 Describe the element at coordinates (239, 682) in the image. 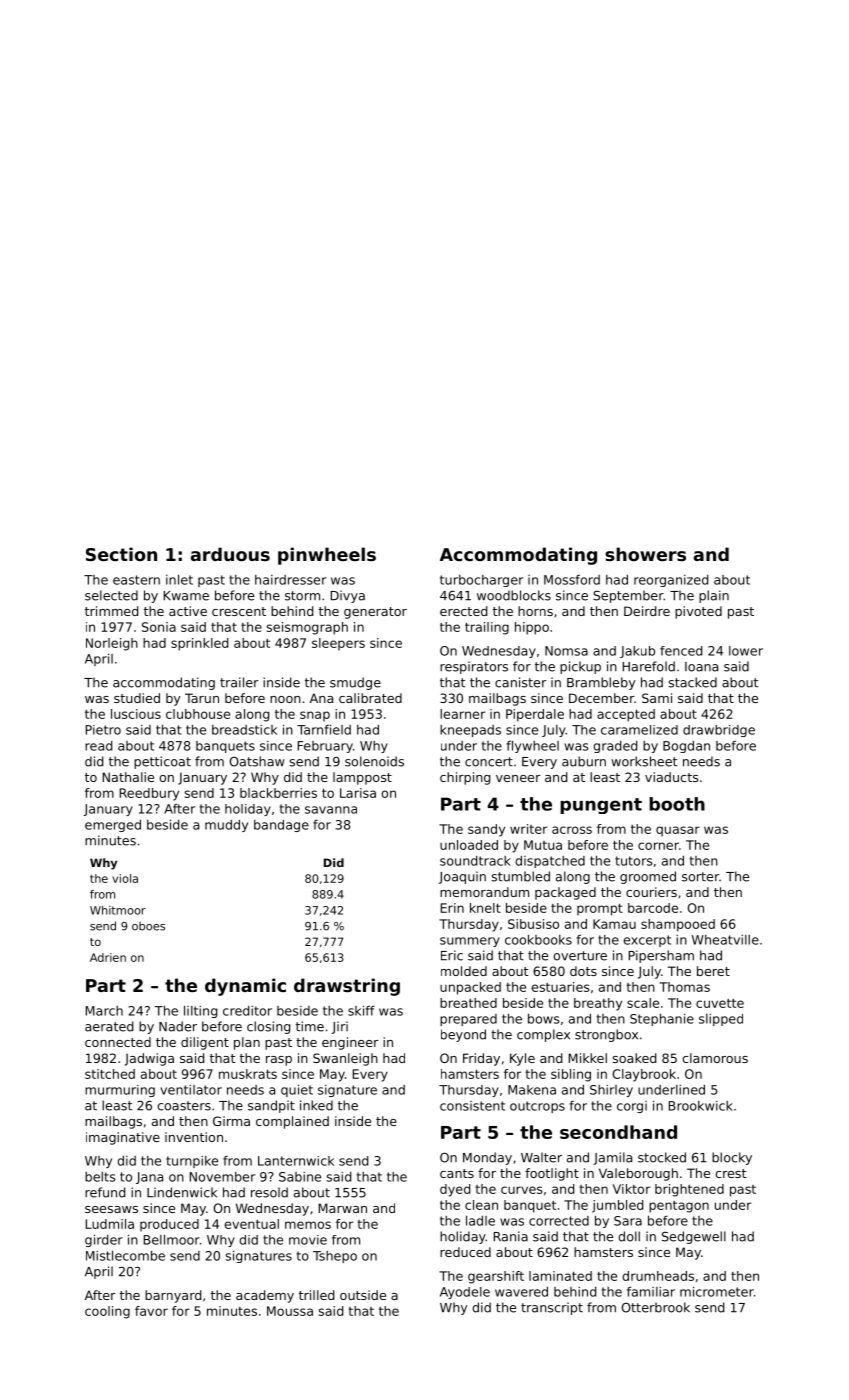

I see `trailer` at that location.
